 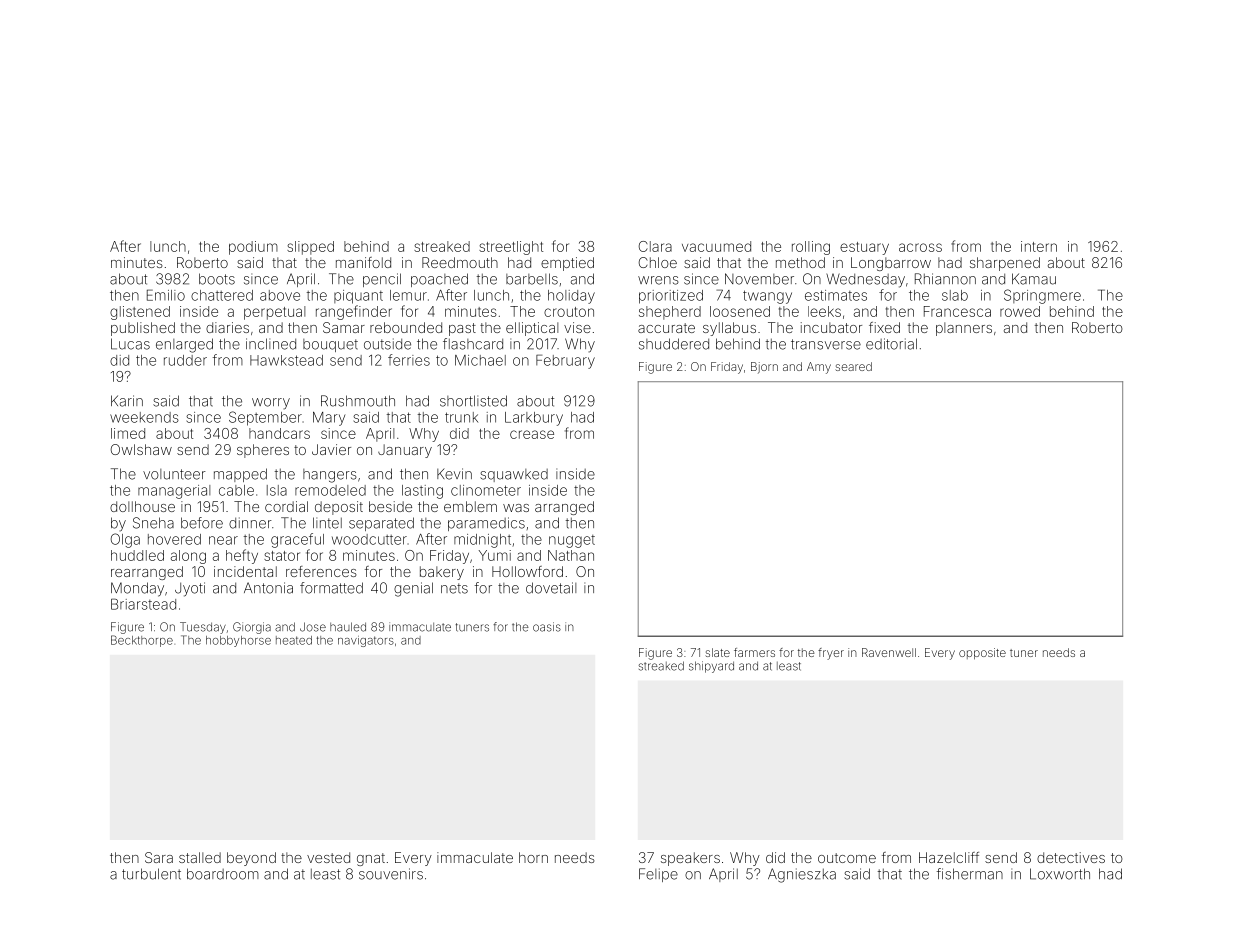 What do you see at coordinates (128, 433) in the screenshot?
I see `limed` at bounding box center [128, 433].
